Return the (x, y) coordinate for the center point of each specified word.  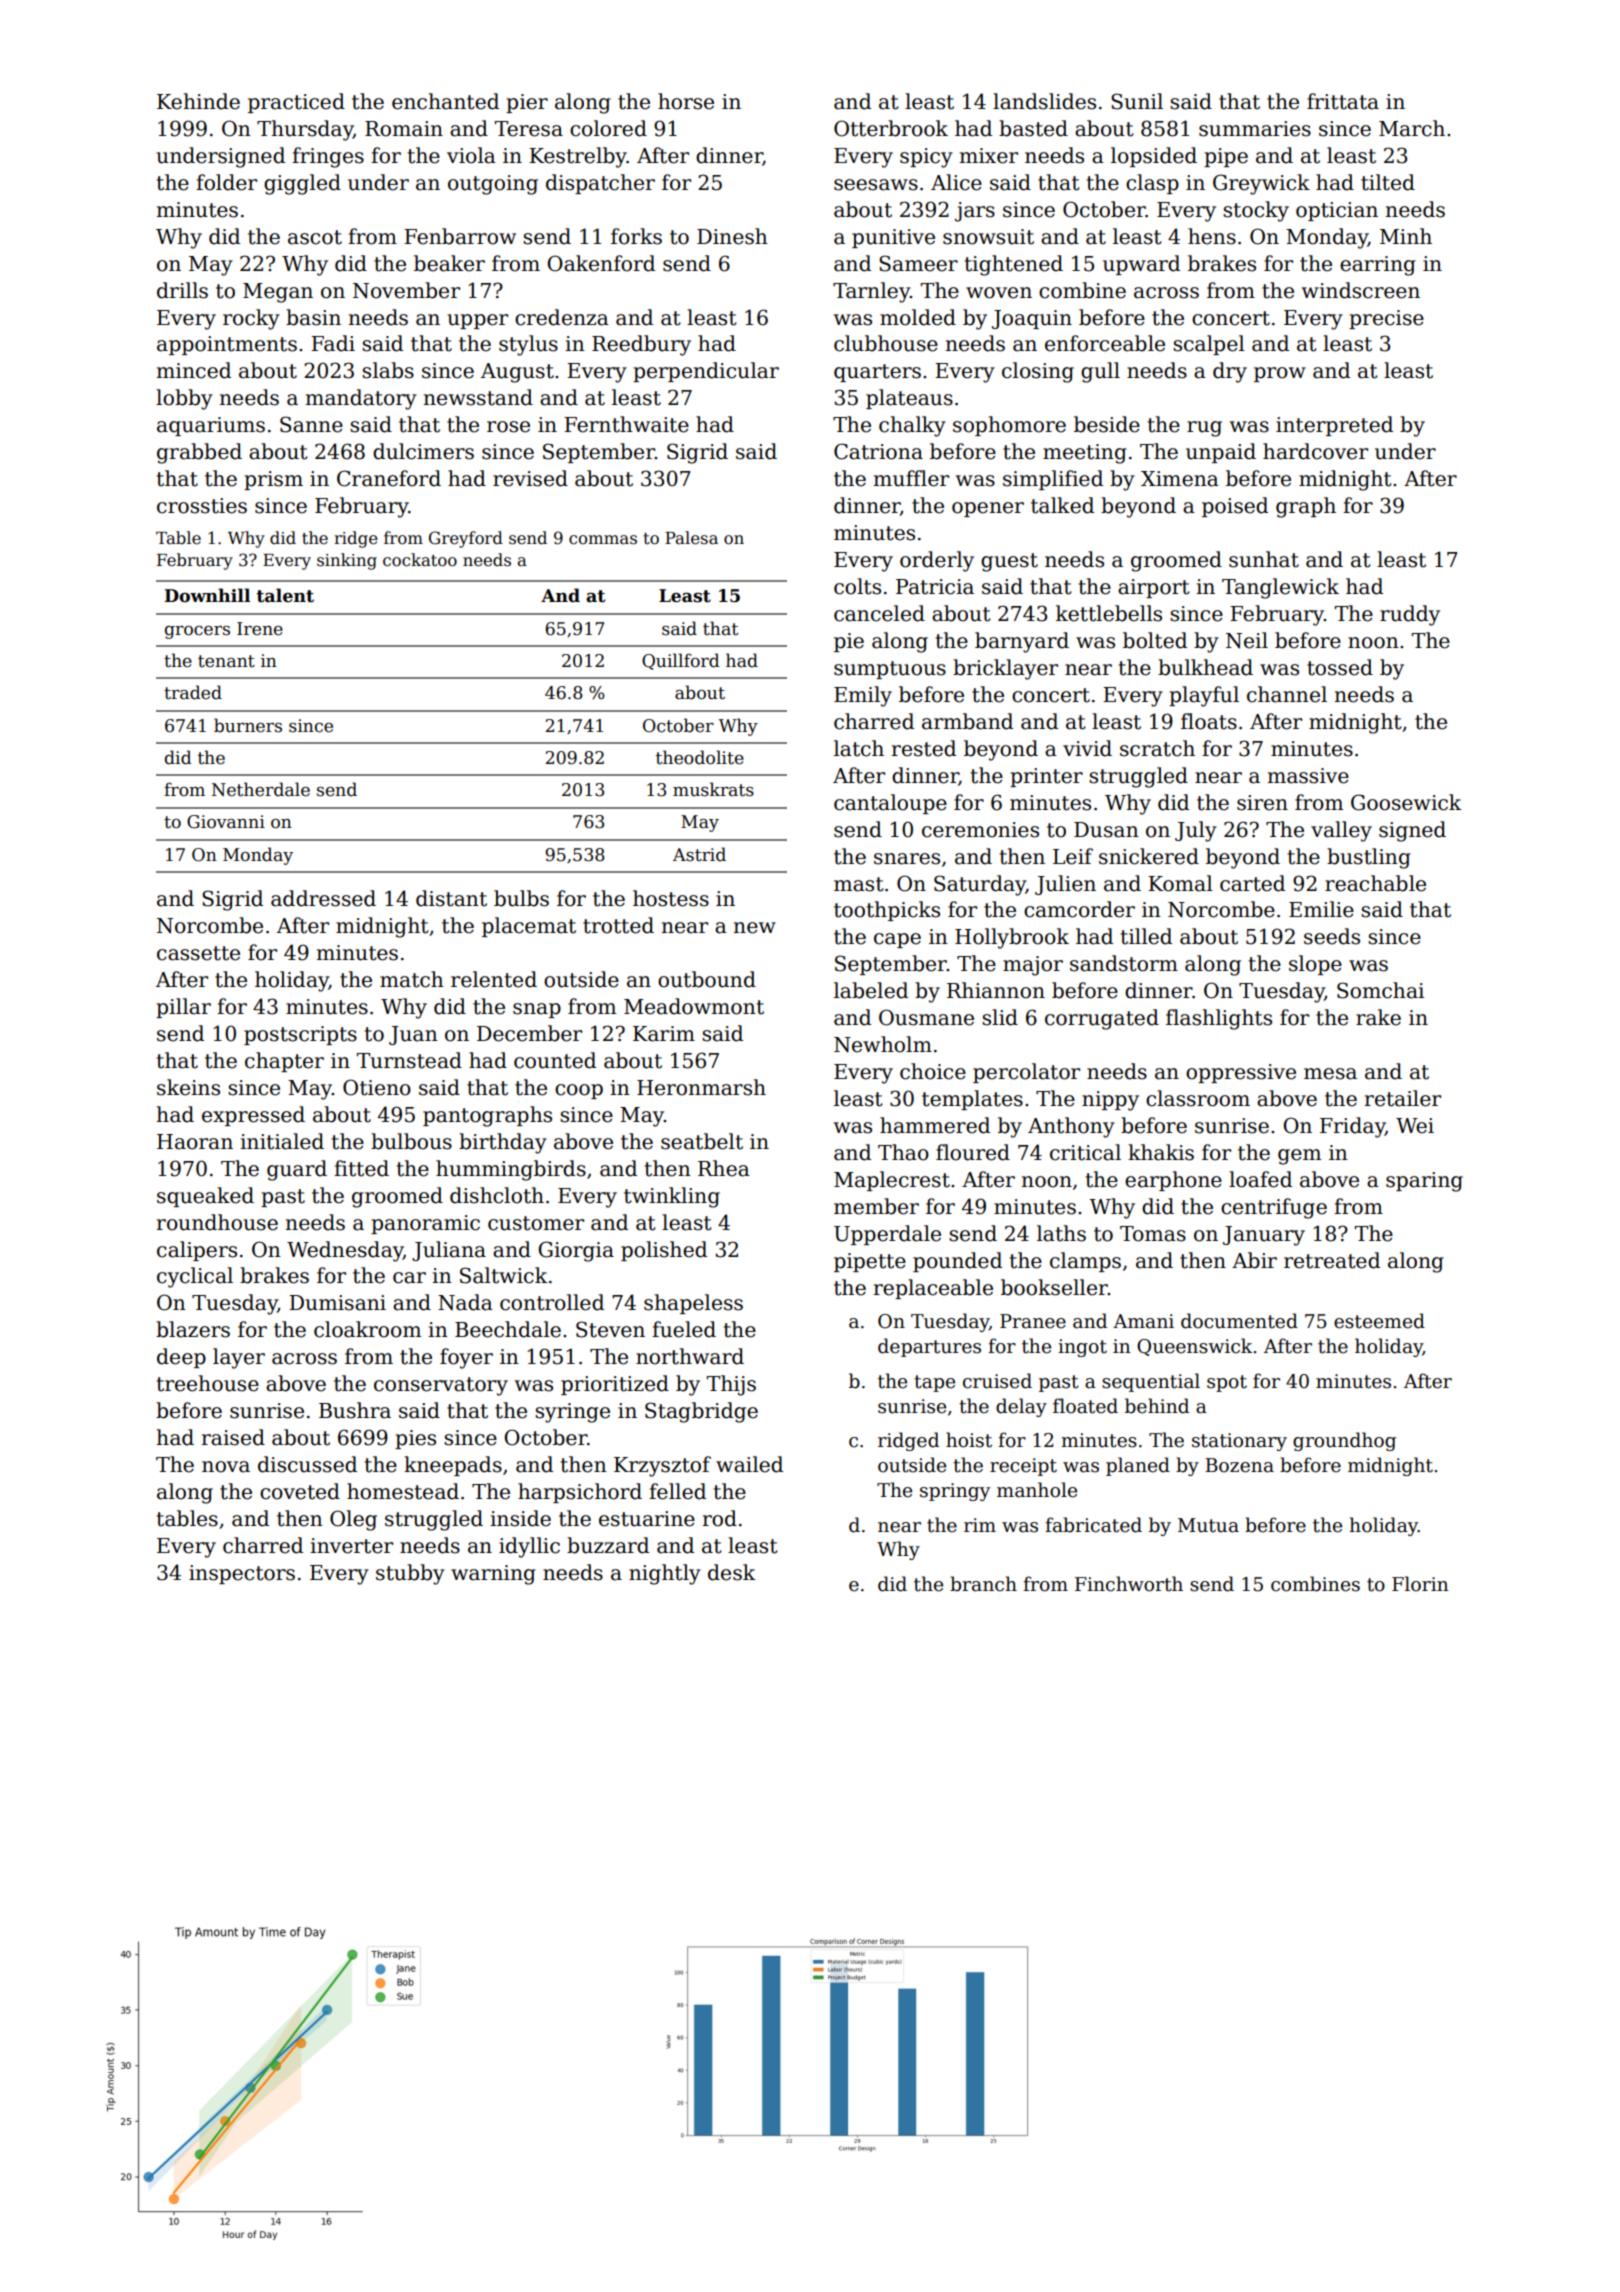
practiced (296, 103)
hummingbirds (511, 1170)
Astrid (699, 854)
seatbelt (702, 1141)
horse (686, 101)
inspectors (242, 1574)
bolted (1155, 640)
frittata (1343, 101)
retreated (1332, 1260)
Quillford (681, 661)
